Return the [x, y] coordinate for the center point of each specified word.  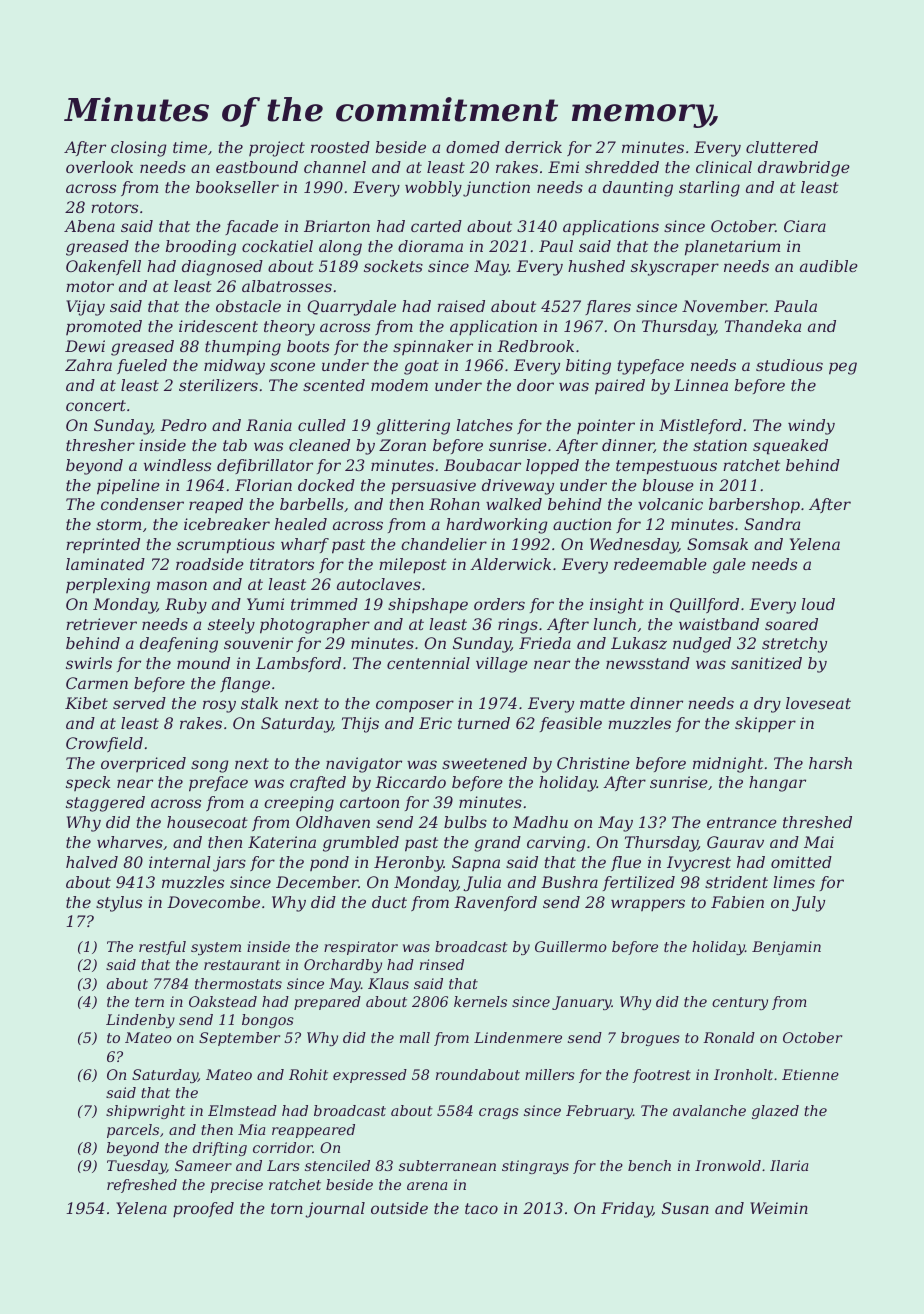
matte [602, 703]
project [277, 149]
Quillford [704, 605]
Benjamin [786, 948]
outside [399, 1208]
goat [421, 367]
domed [473, 147]
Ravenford [495, 903]
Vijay [85, 308]
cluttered [782, 147]
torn [287, 1208]
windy [811, 427]
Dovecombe [213, 902]
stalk [259, 703]
